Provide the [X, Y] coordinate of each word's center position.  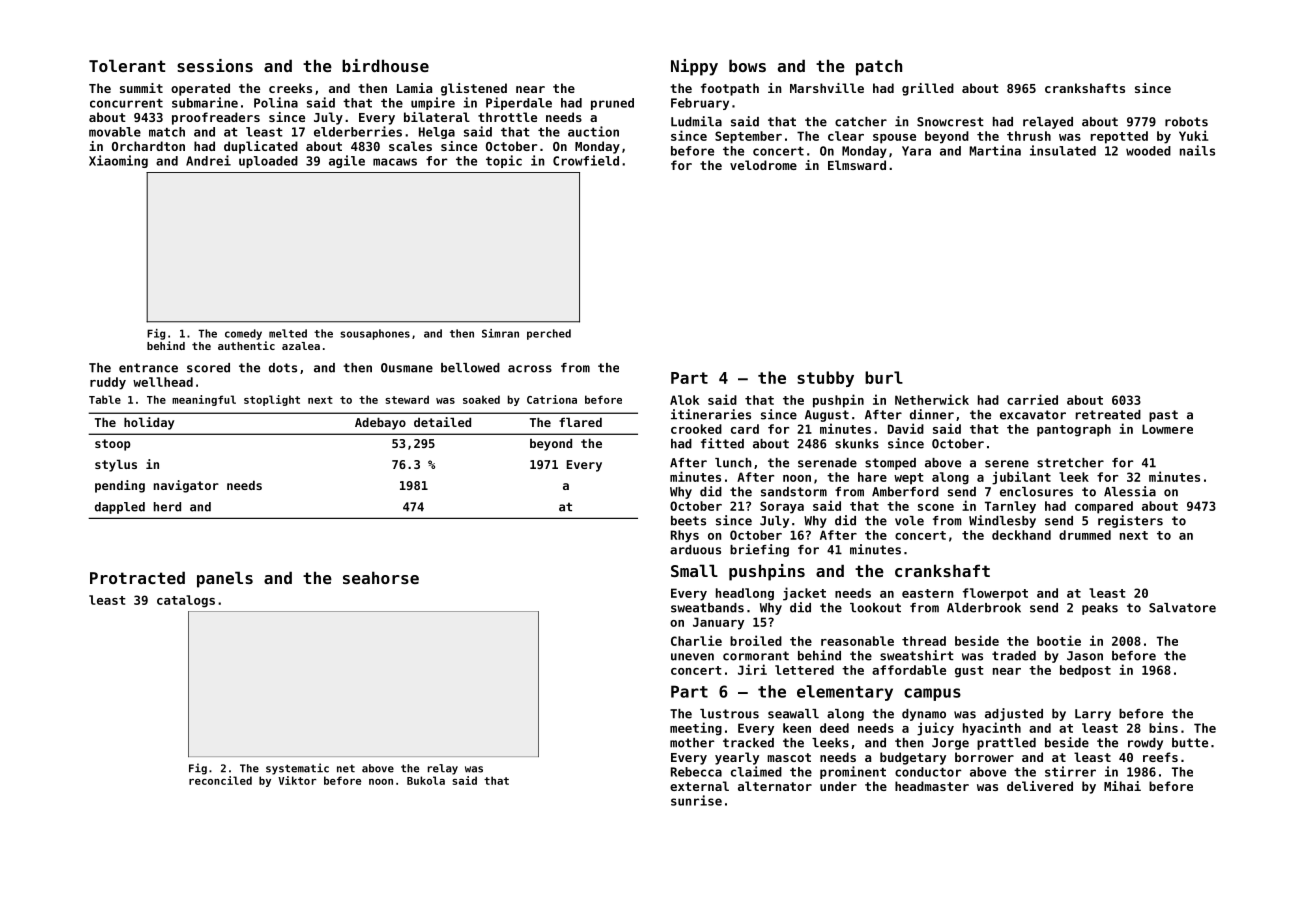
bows [747, 65]
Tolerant [127, 65]
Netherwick [932, 399]
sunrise [696, 800]
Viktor [297, 780]
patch [879, 67]
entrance [148, 368]
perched [549, 334]
